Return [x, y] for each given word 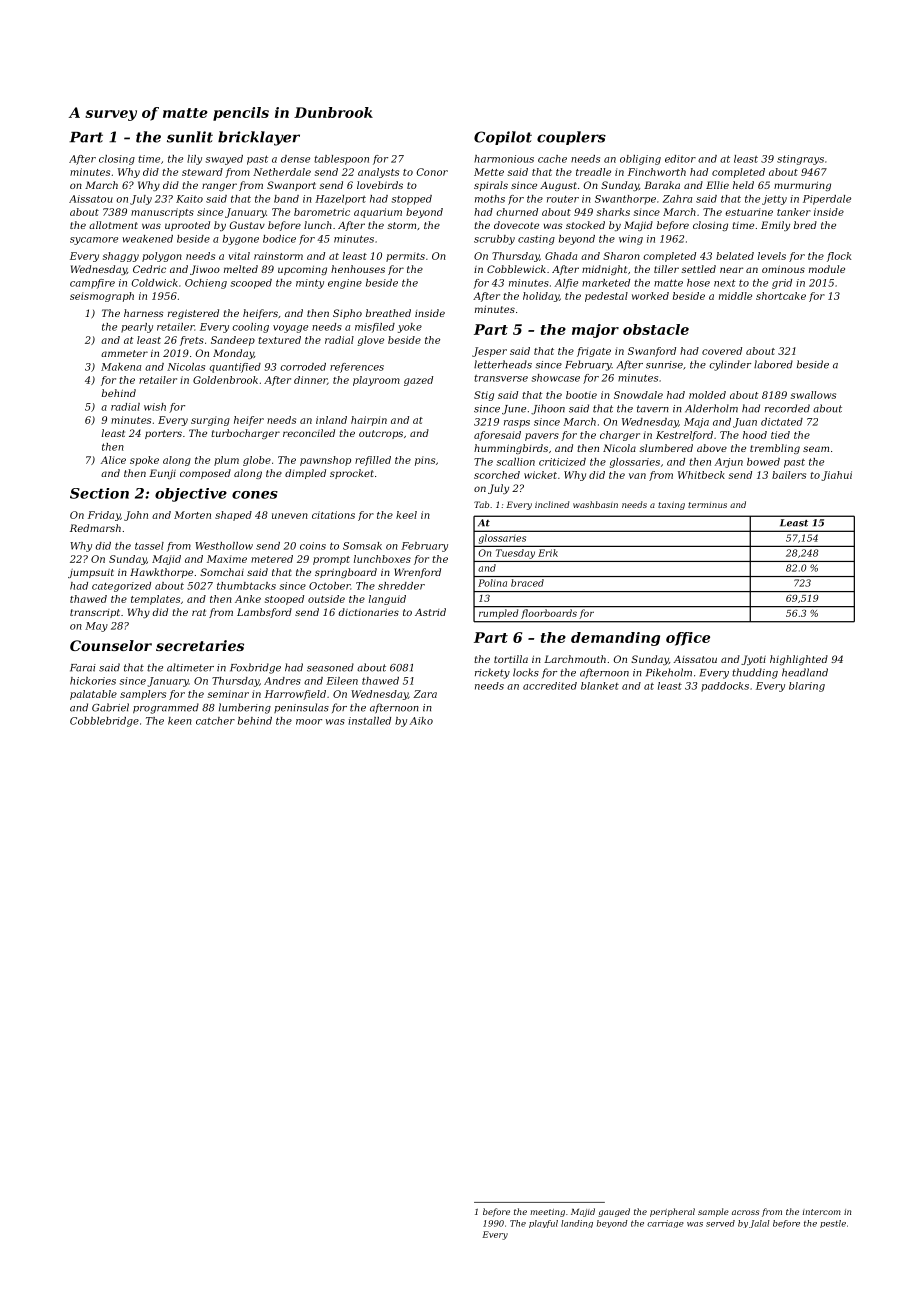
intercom [822, 1212]
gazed [418, 381]
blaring [807, 687]
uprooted [187, 226]
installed [369, 721]
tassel [149, 546]
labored [773, 364]
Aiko [421, 721]
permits [405, 257]
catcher [215, 721]
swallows [813, 395]
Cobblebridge [104, 722]
